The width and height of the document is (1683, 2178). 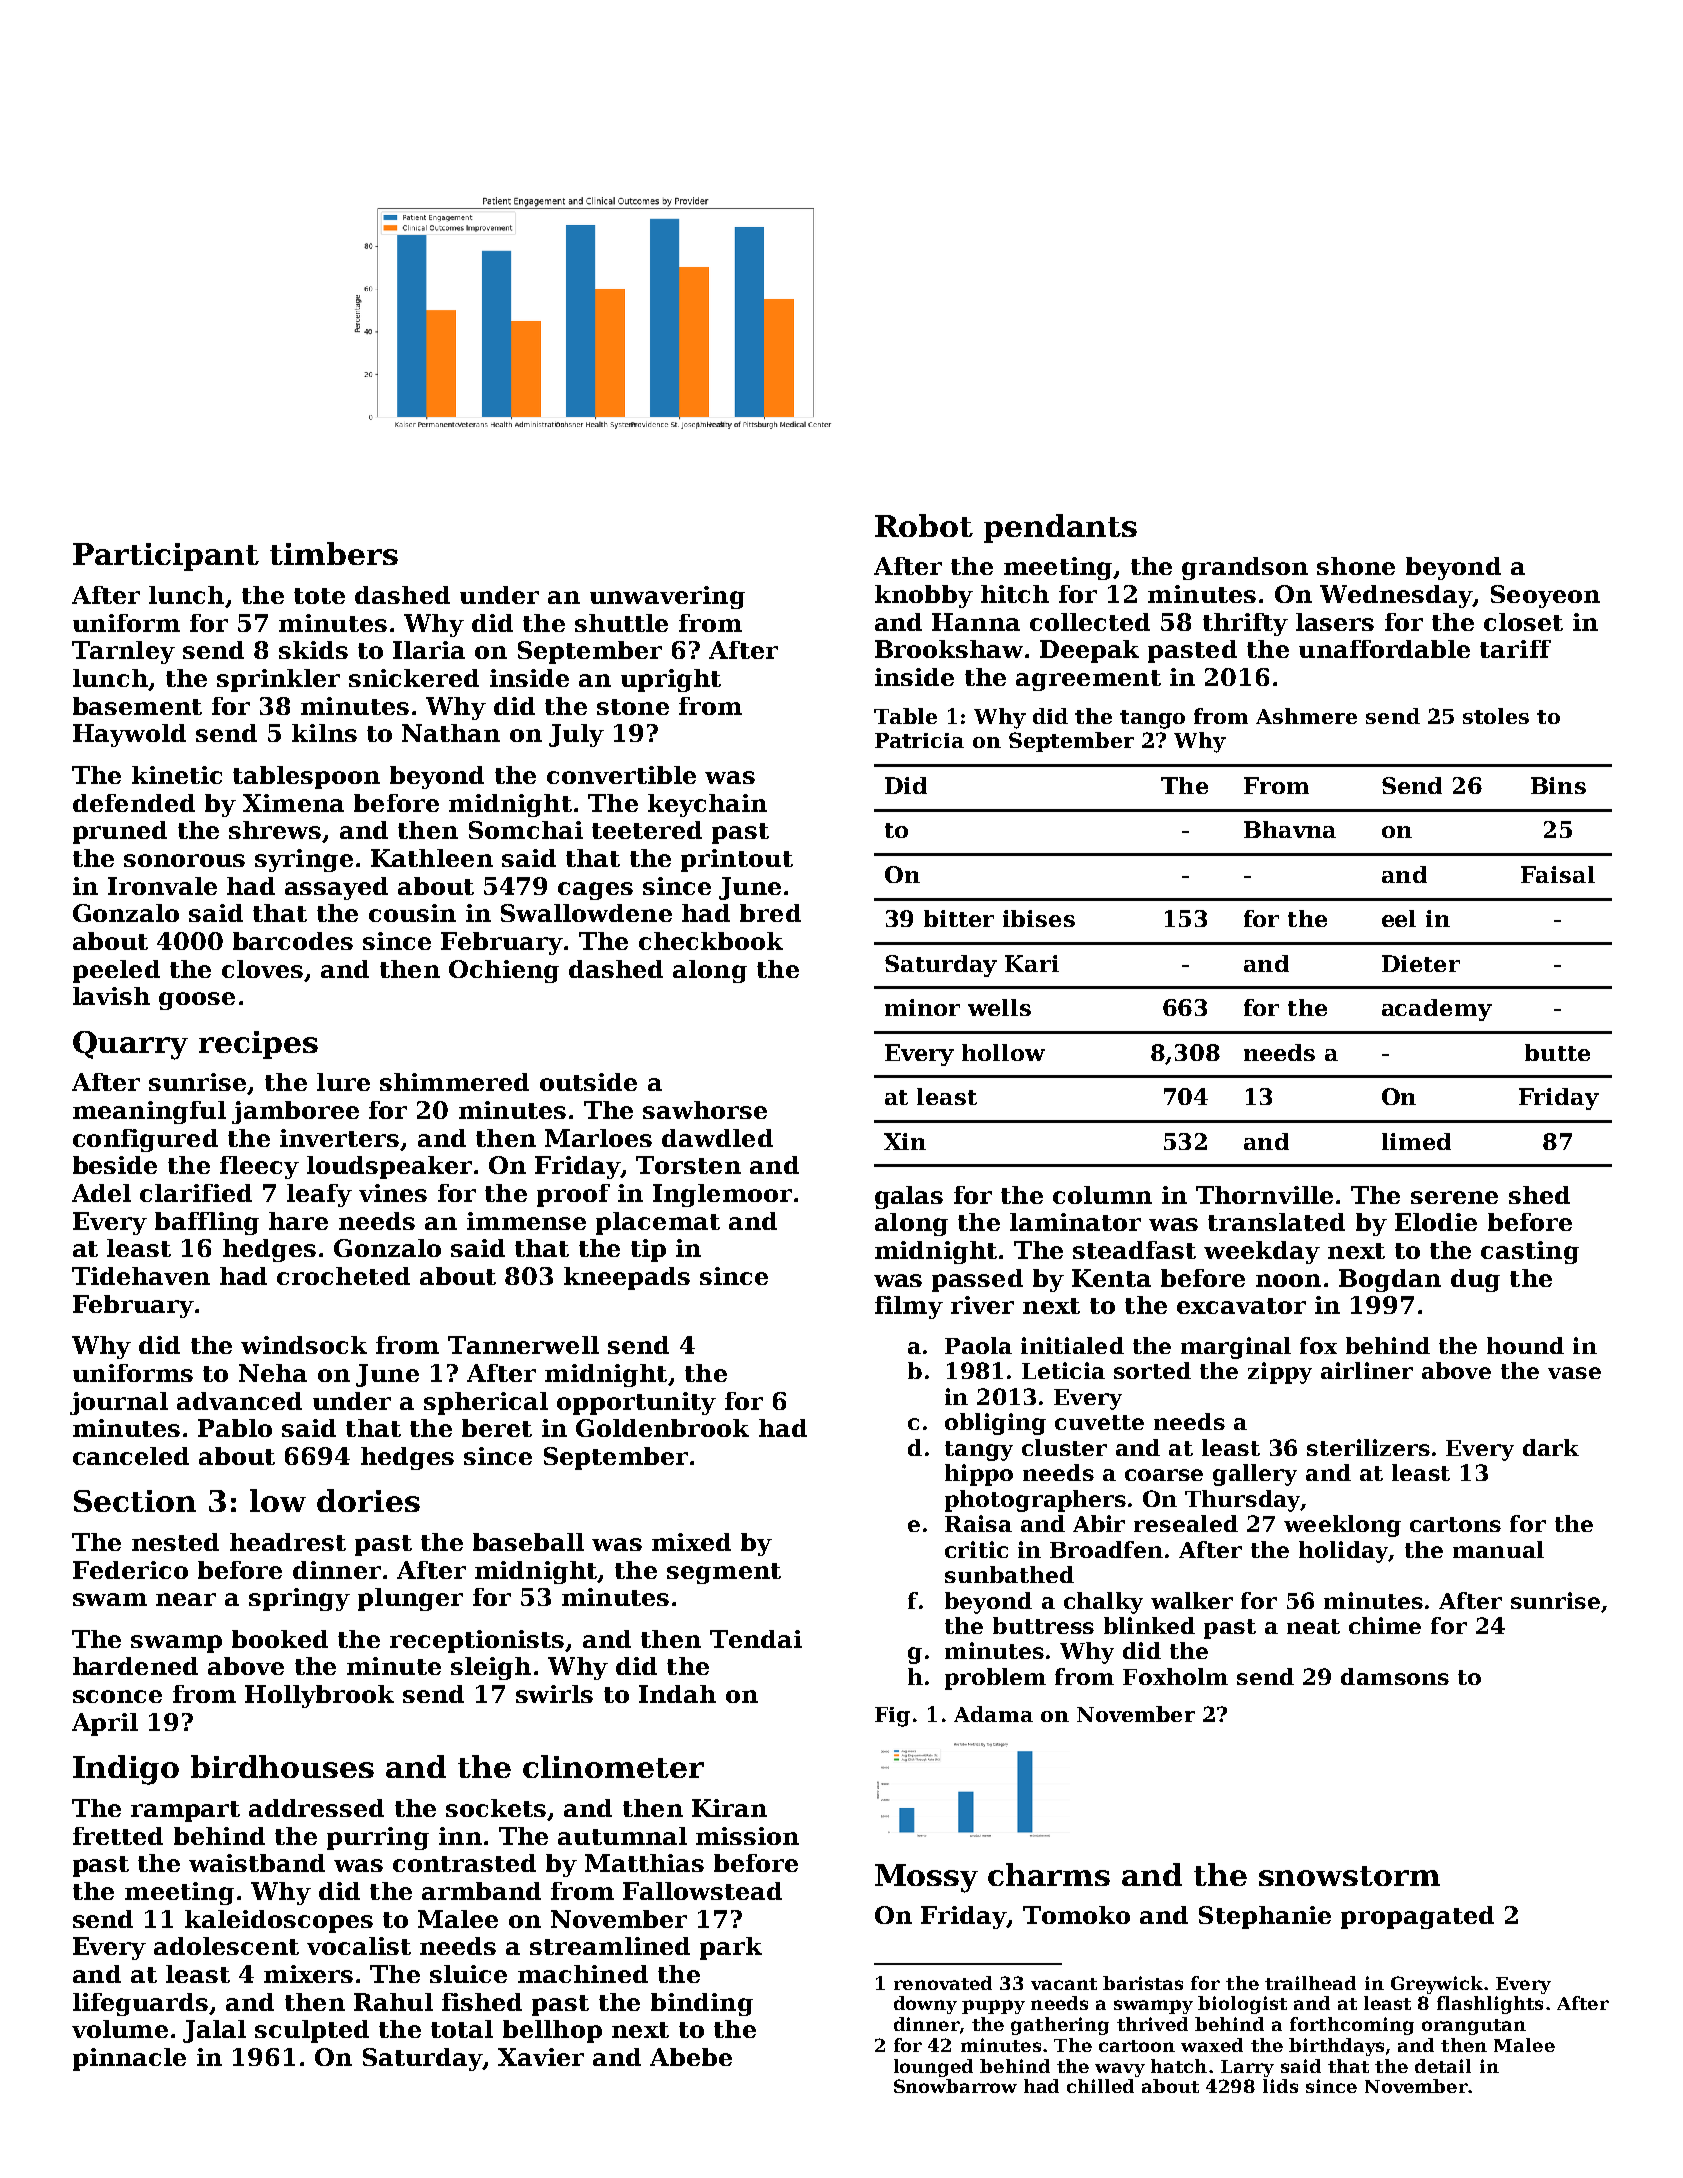 What do you see at coordinates (1356, 566) in the document?
I see `shone` at bounding box center [1356, 566].
